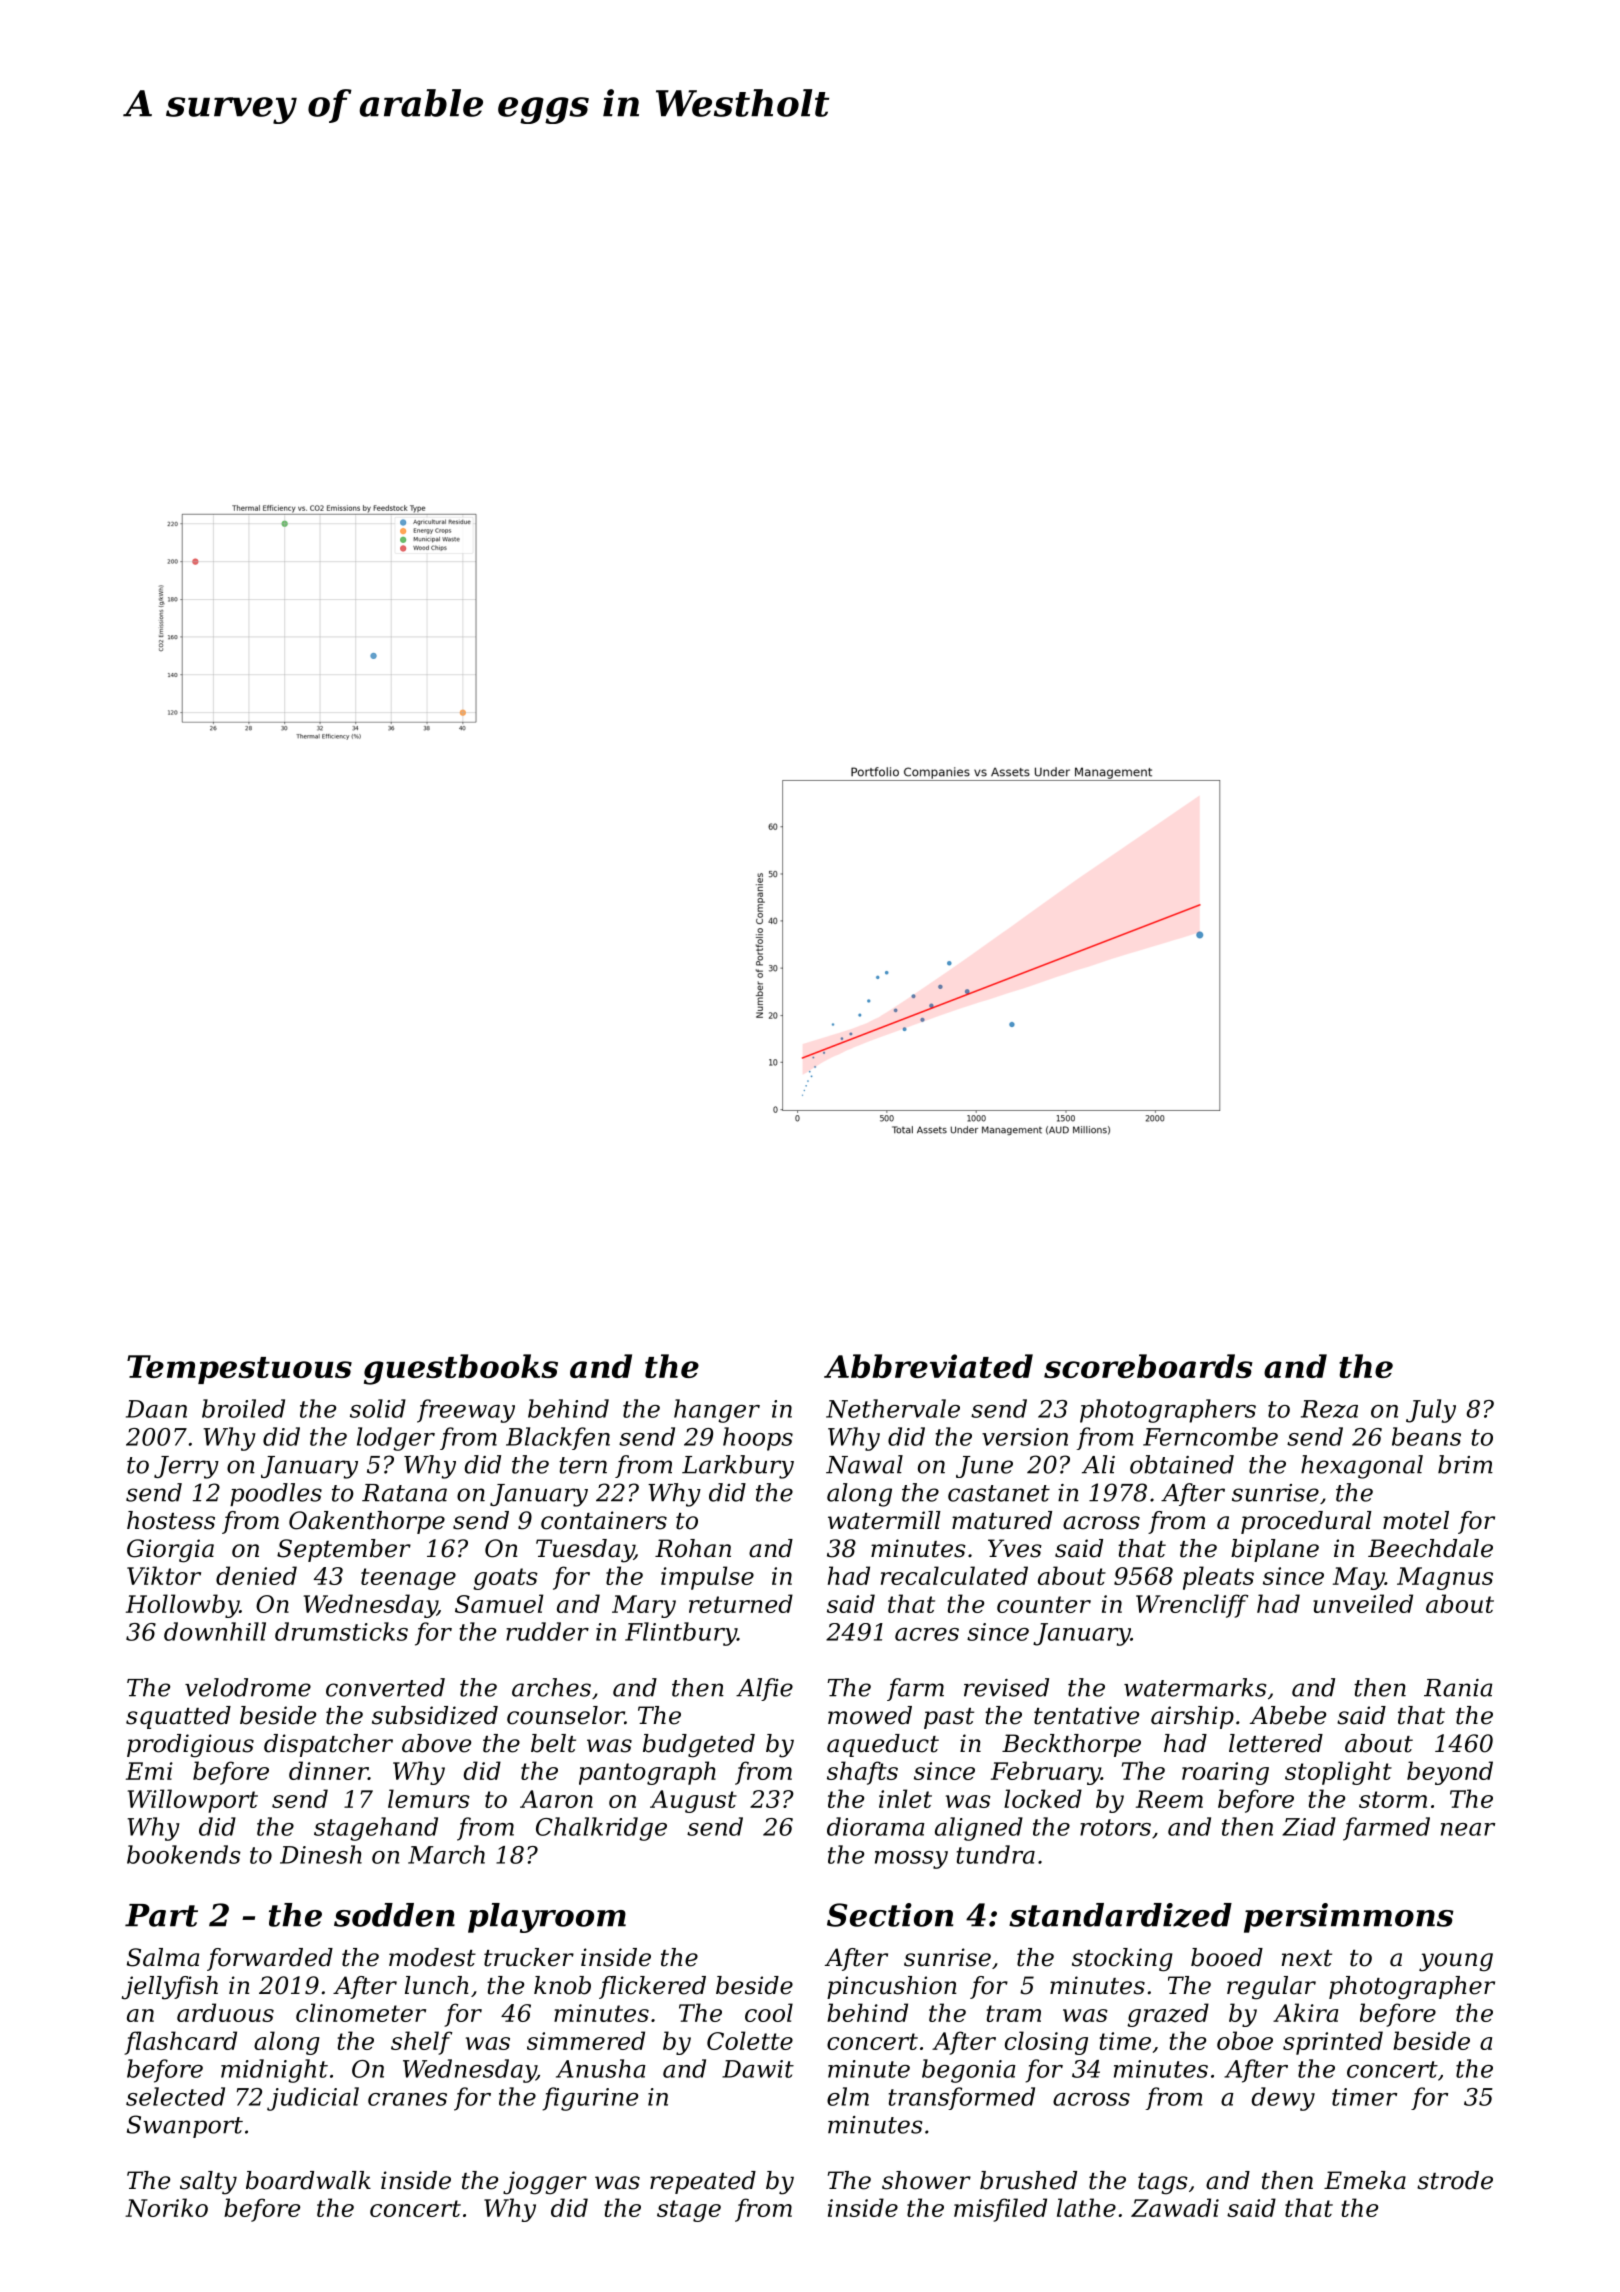 The image size is (1620, 2292). I want to click on impulse, so click(707, 1578).
